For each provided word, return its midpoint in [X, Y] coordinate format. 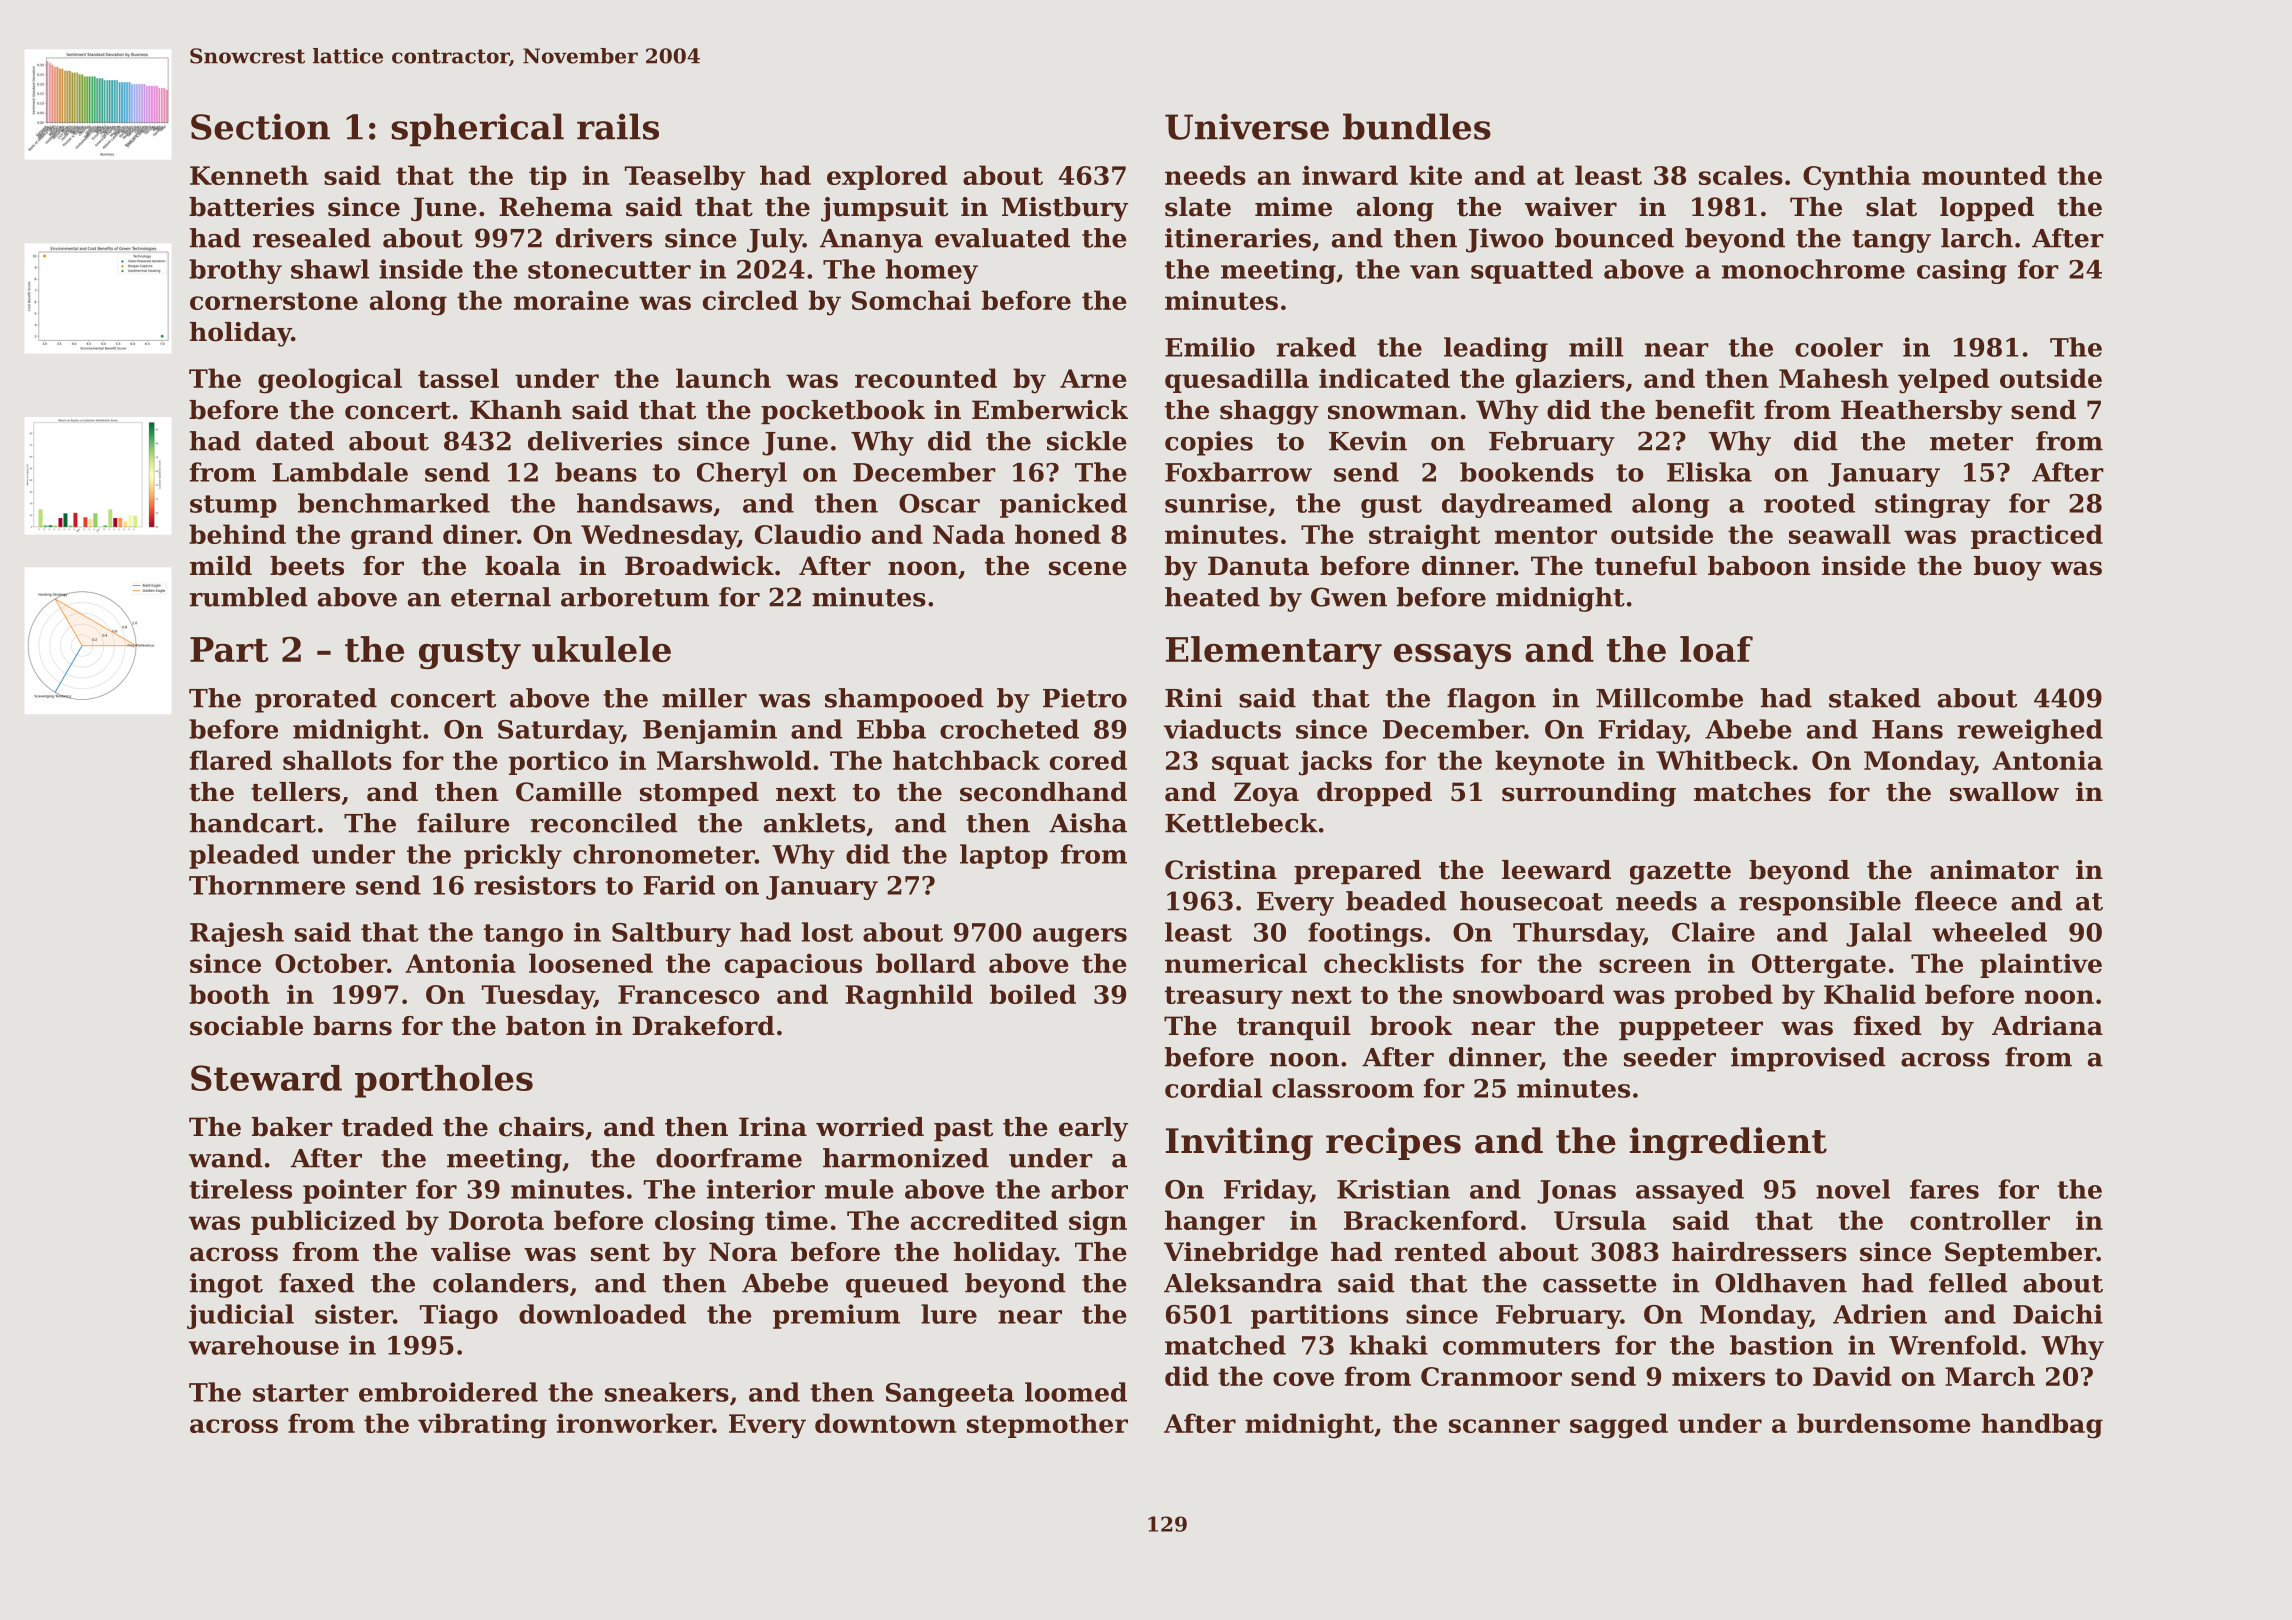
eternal [501, 597]
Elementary [1274, 652]
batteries [251, 207]
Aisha [1088, 823]
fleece [1956, 901]
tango [523, 935]
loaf [1716, 649]
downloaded [602, 1314]
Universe [1247, 126]
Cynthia [1857, 178]
